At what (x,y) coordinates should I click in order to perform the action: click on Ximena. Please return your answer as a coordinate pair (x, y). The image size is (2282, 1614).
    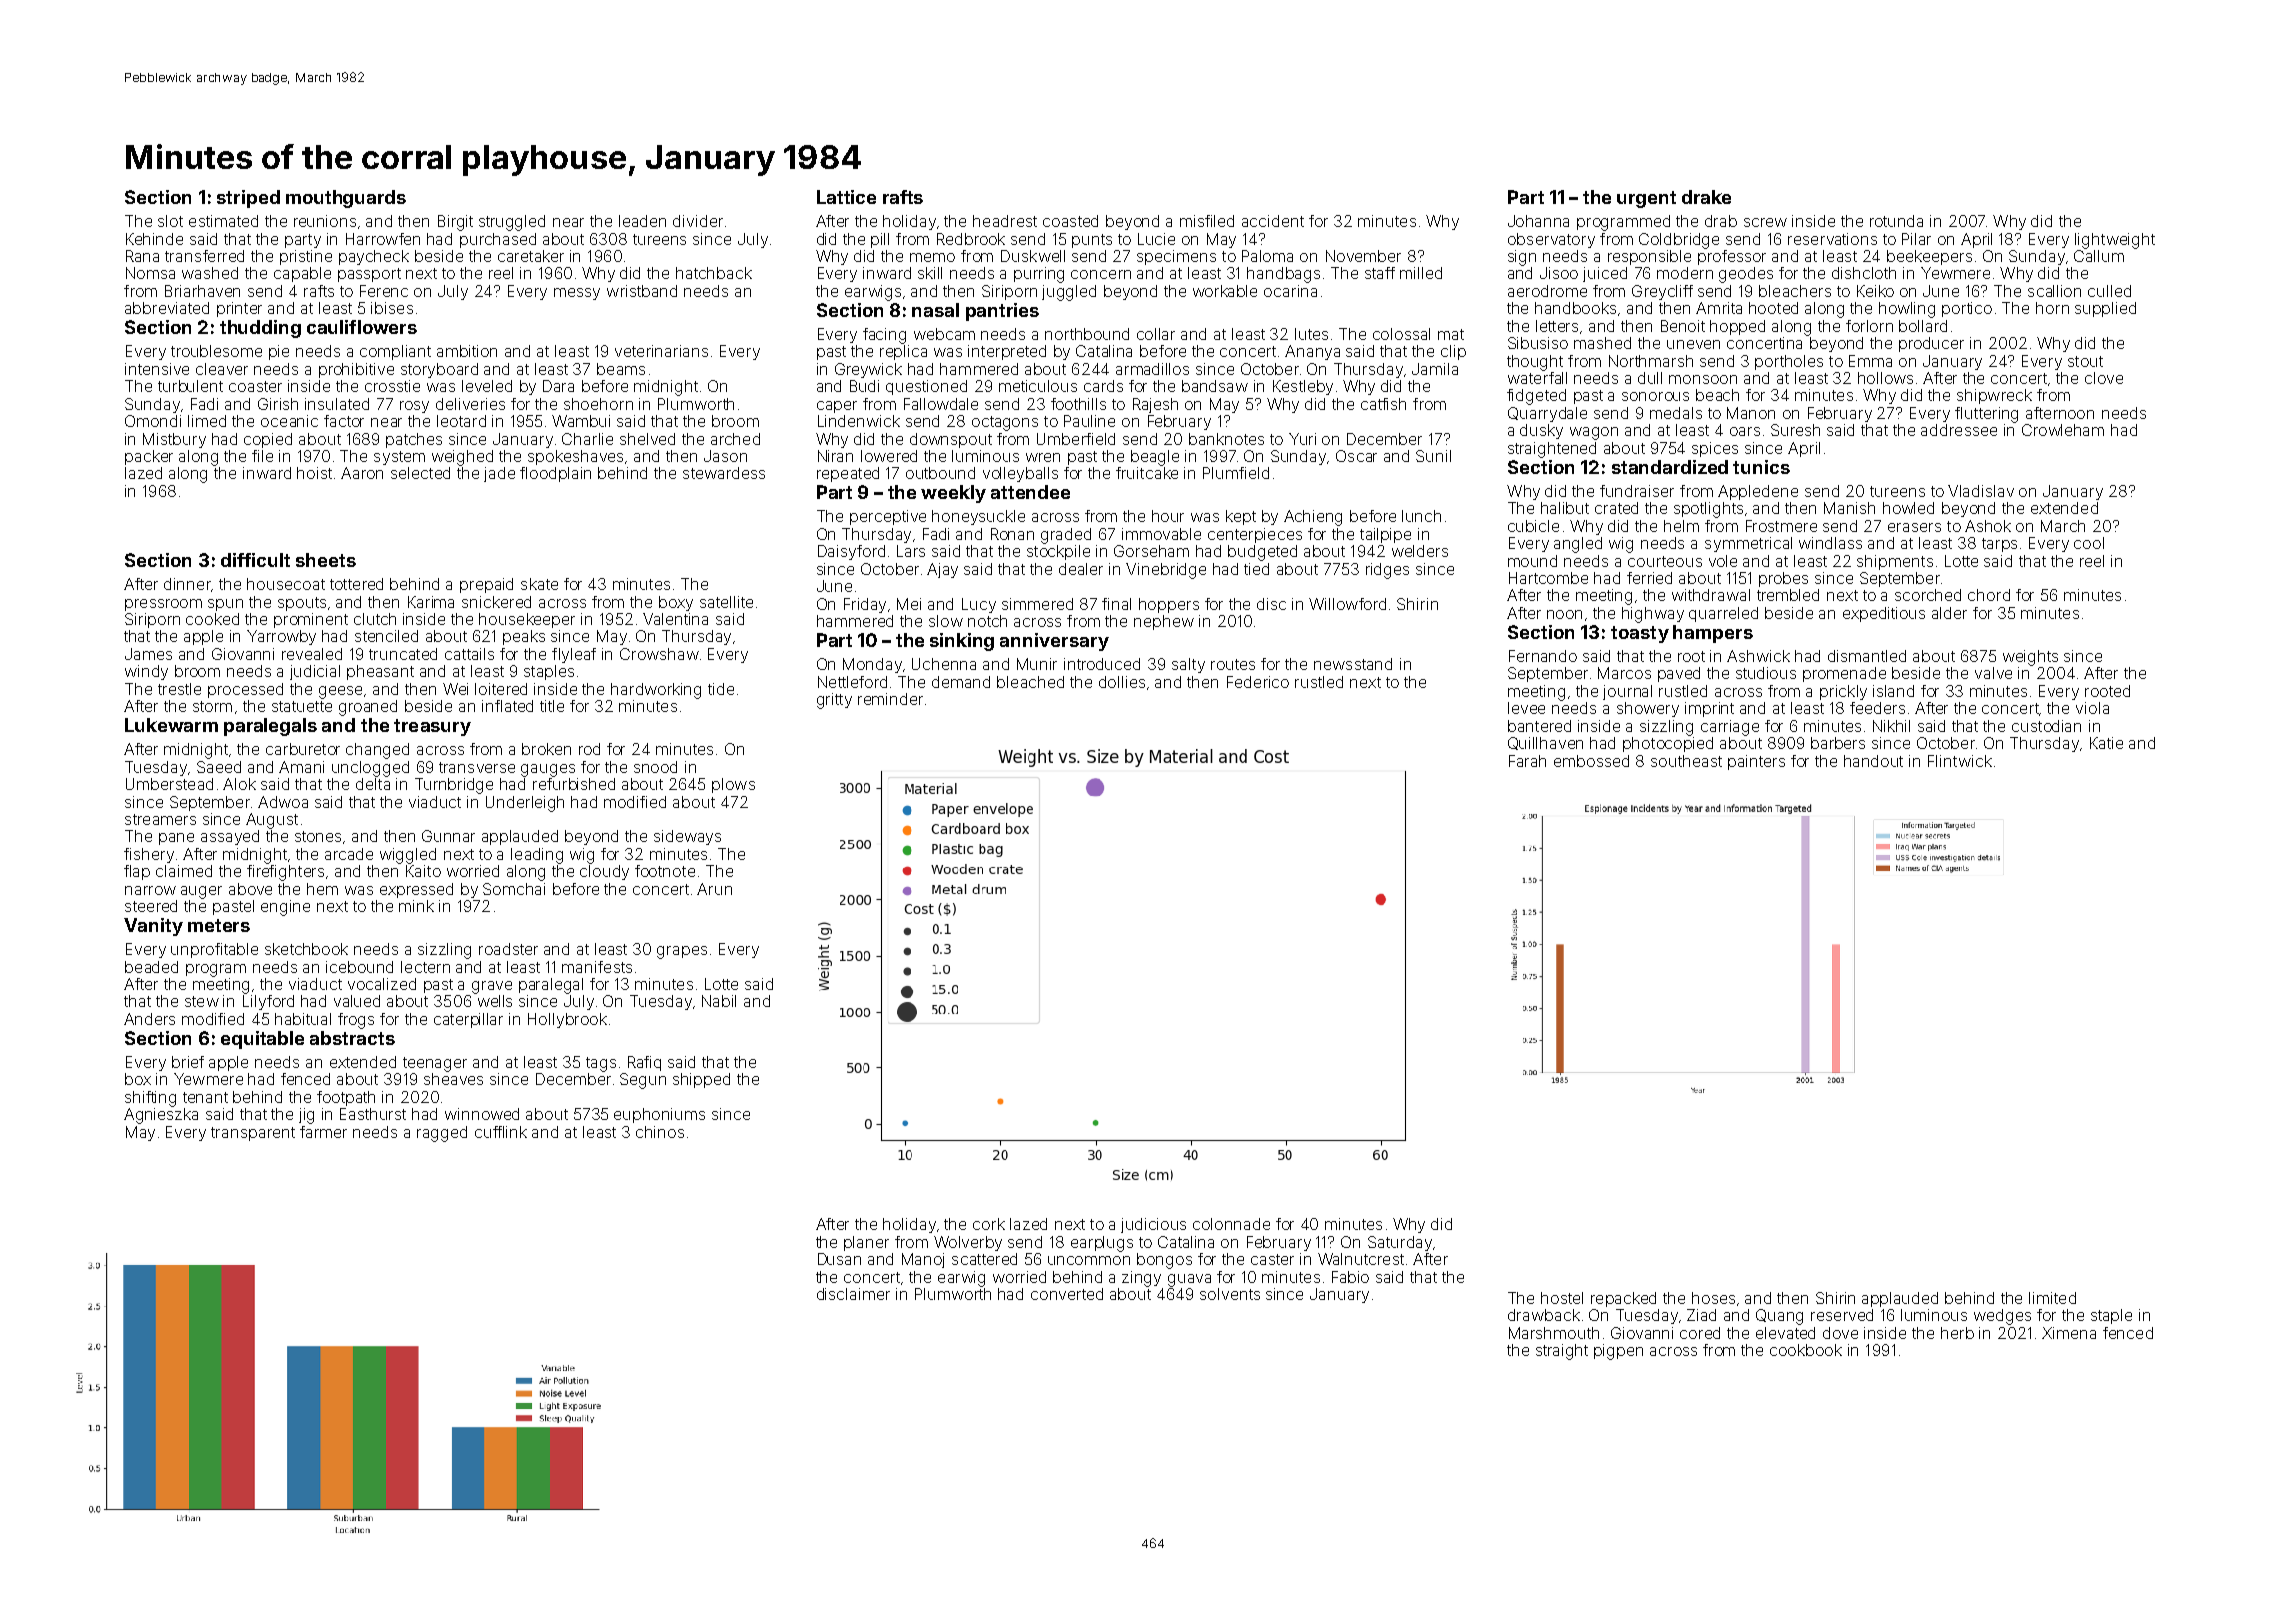
    Looking at the image, I should click on (2069, 1333).
